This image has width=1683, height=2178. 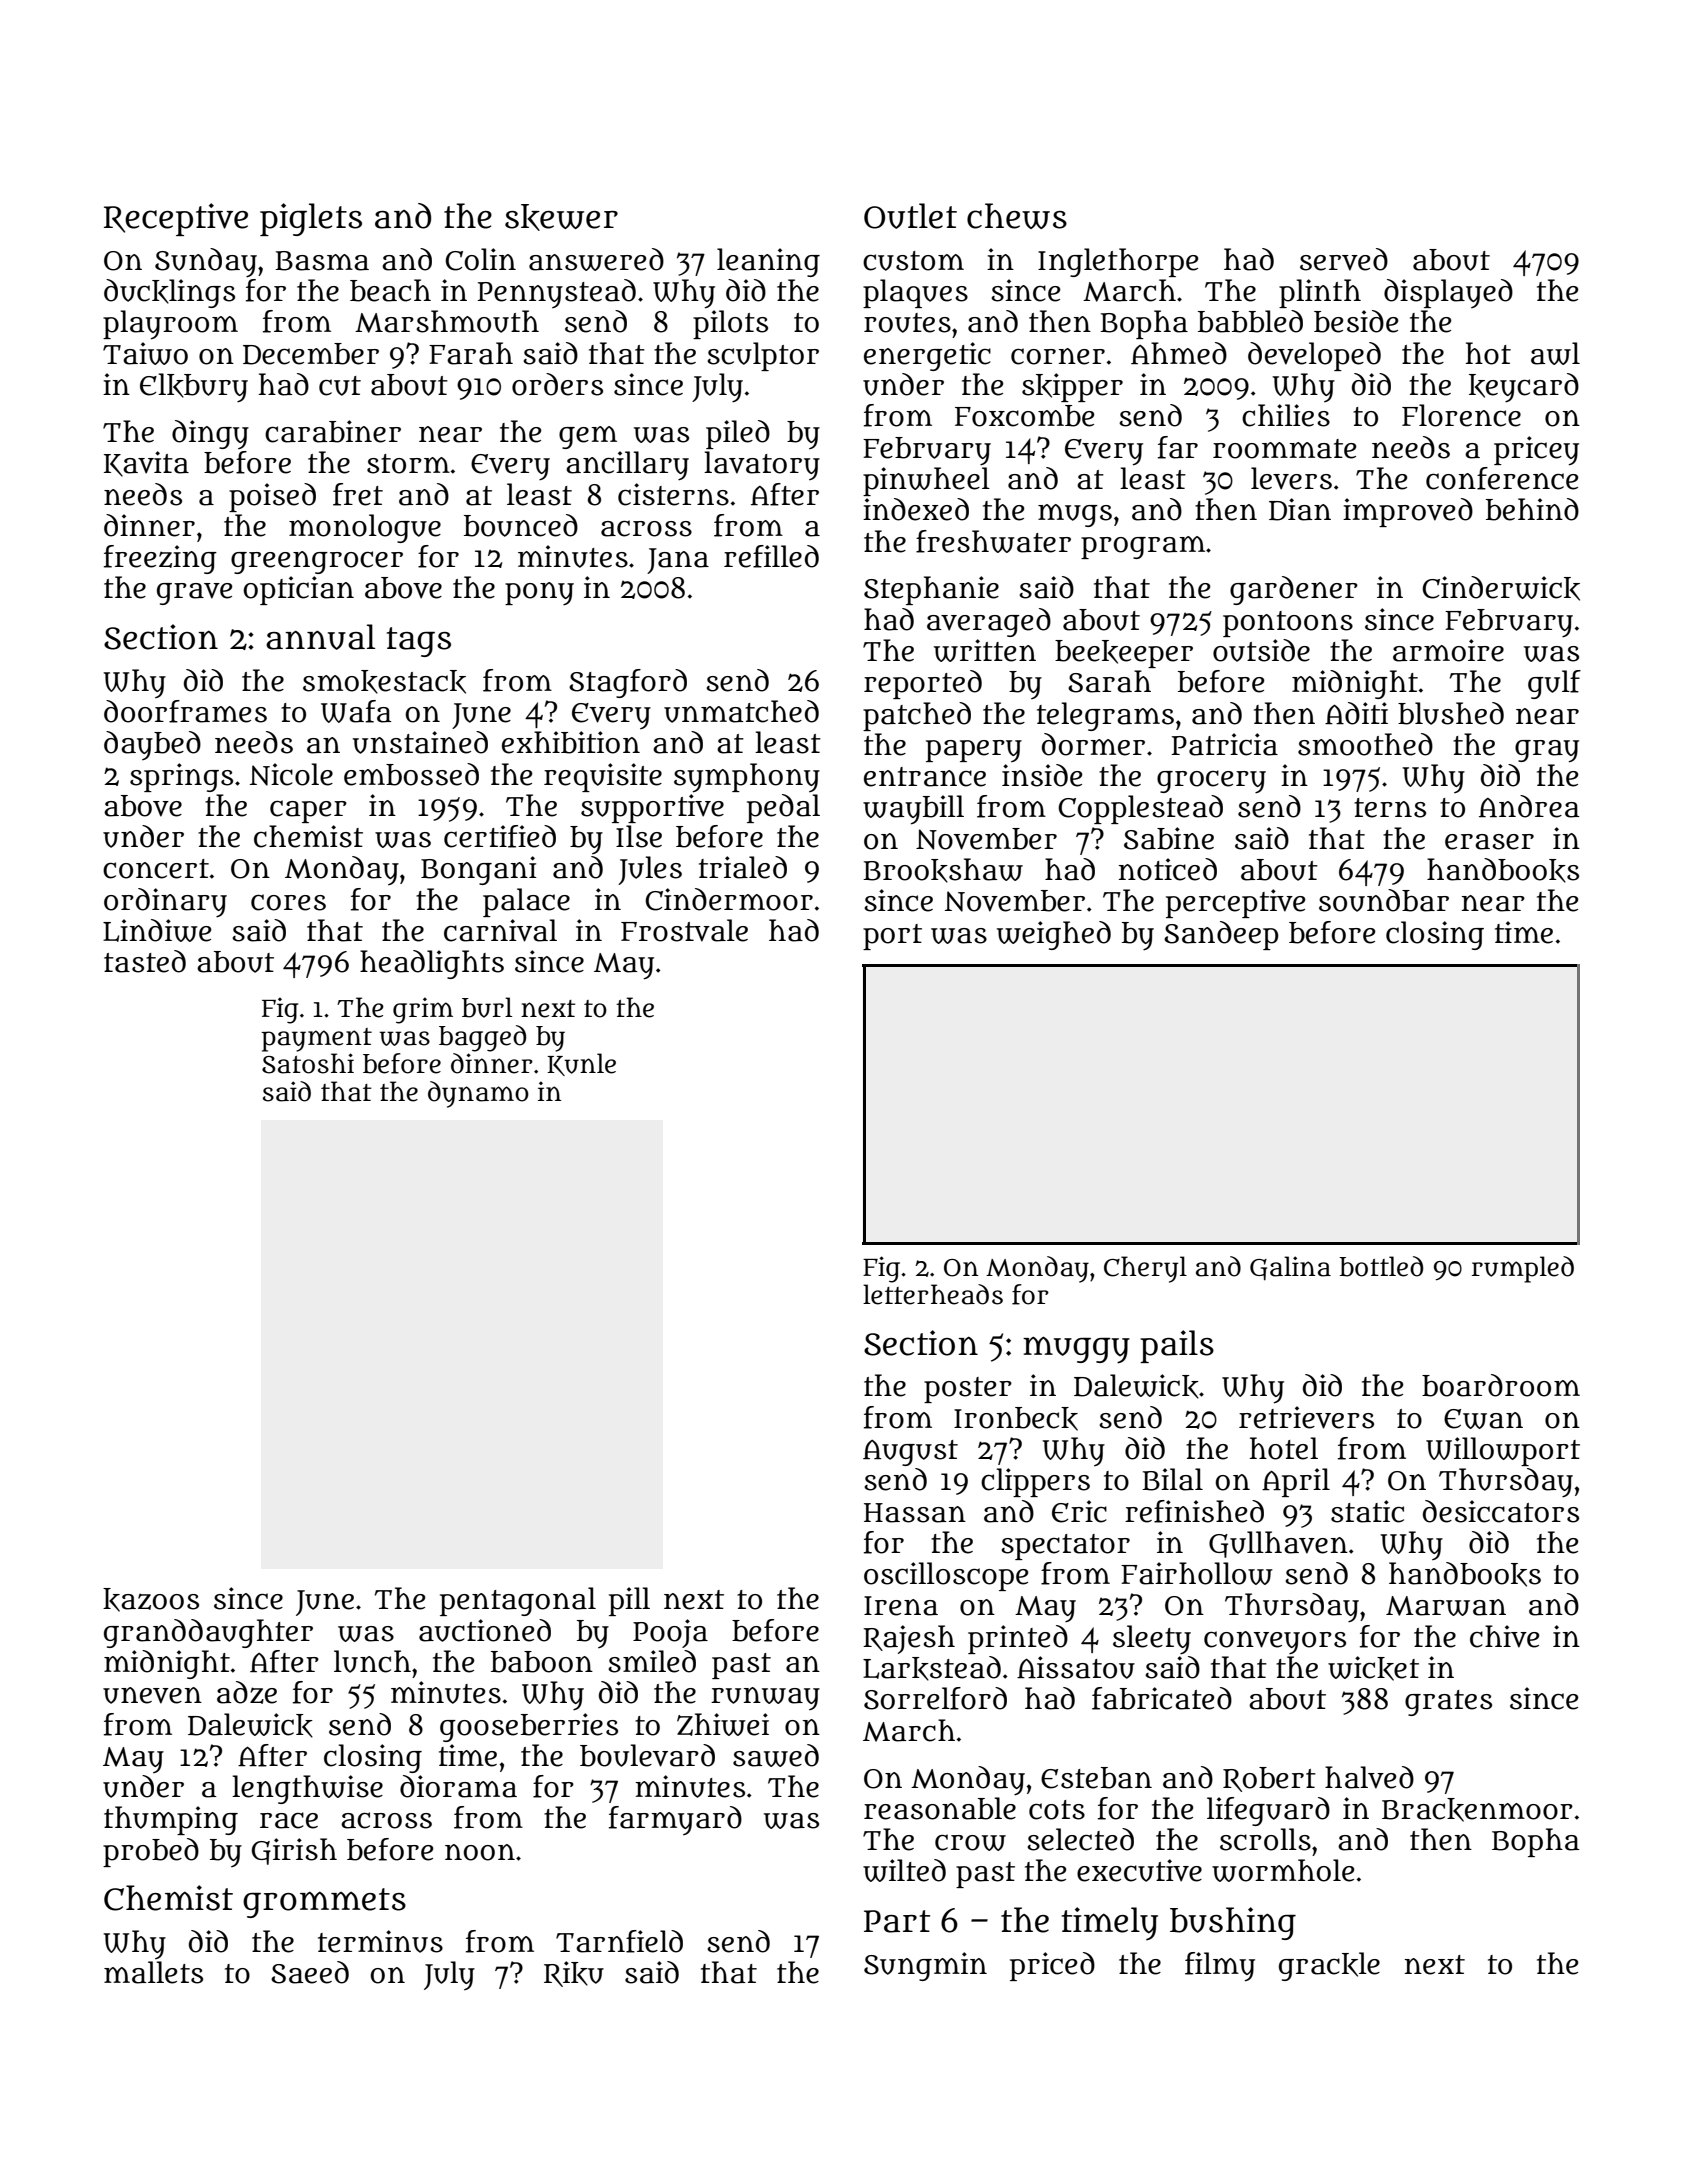 What do you see at coordinates (684, 930) in the image?
I see `Frostvale` at bounding box center [684, 930].
